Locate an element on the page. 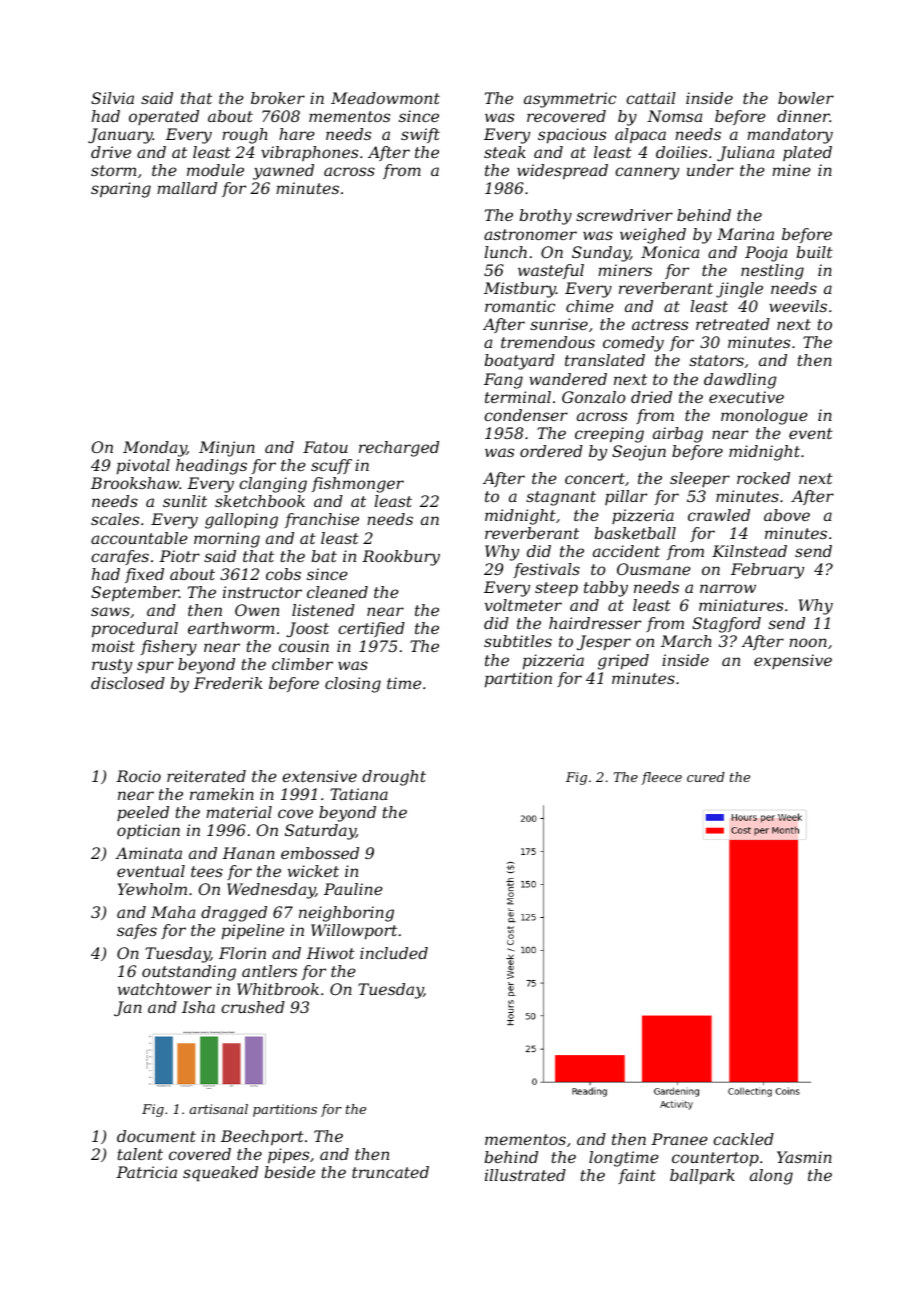 This image has width=924, height=1314. truncated is located at coordinates (390, 1172).
